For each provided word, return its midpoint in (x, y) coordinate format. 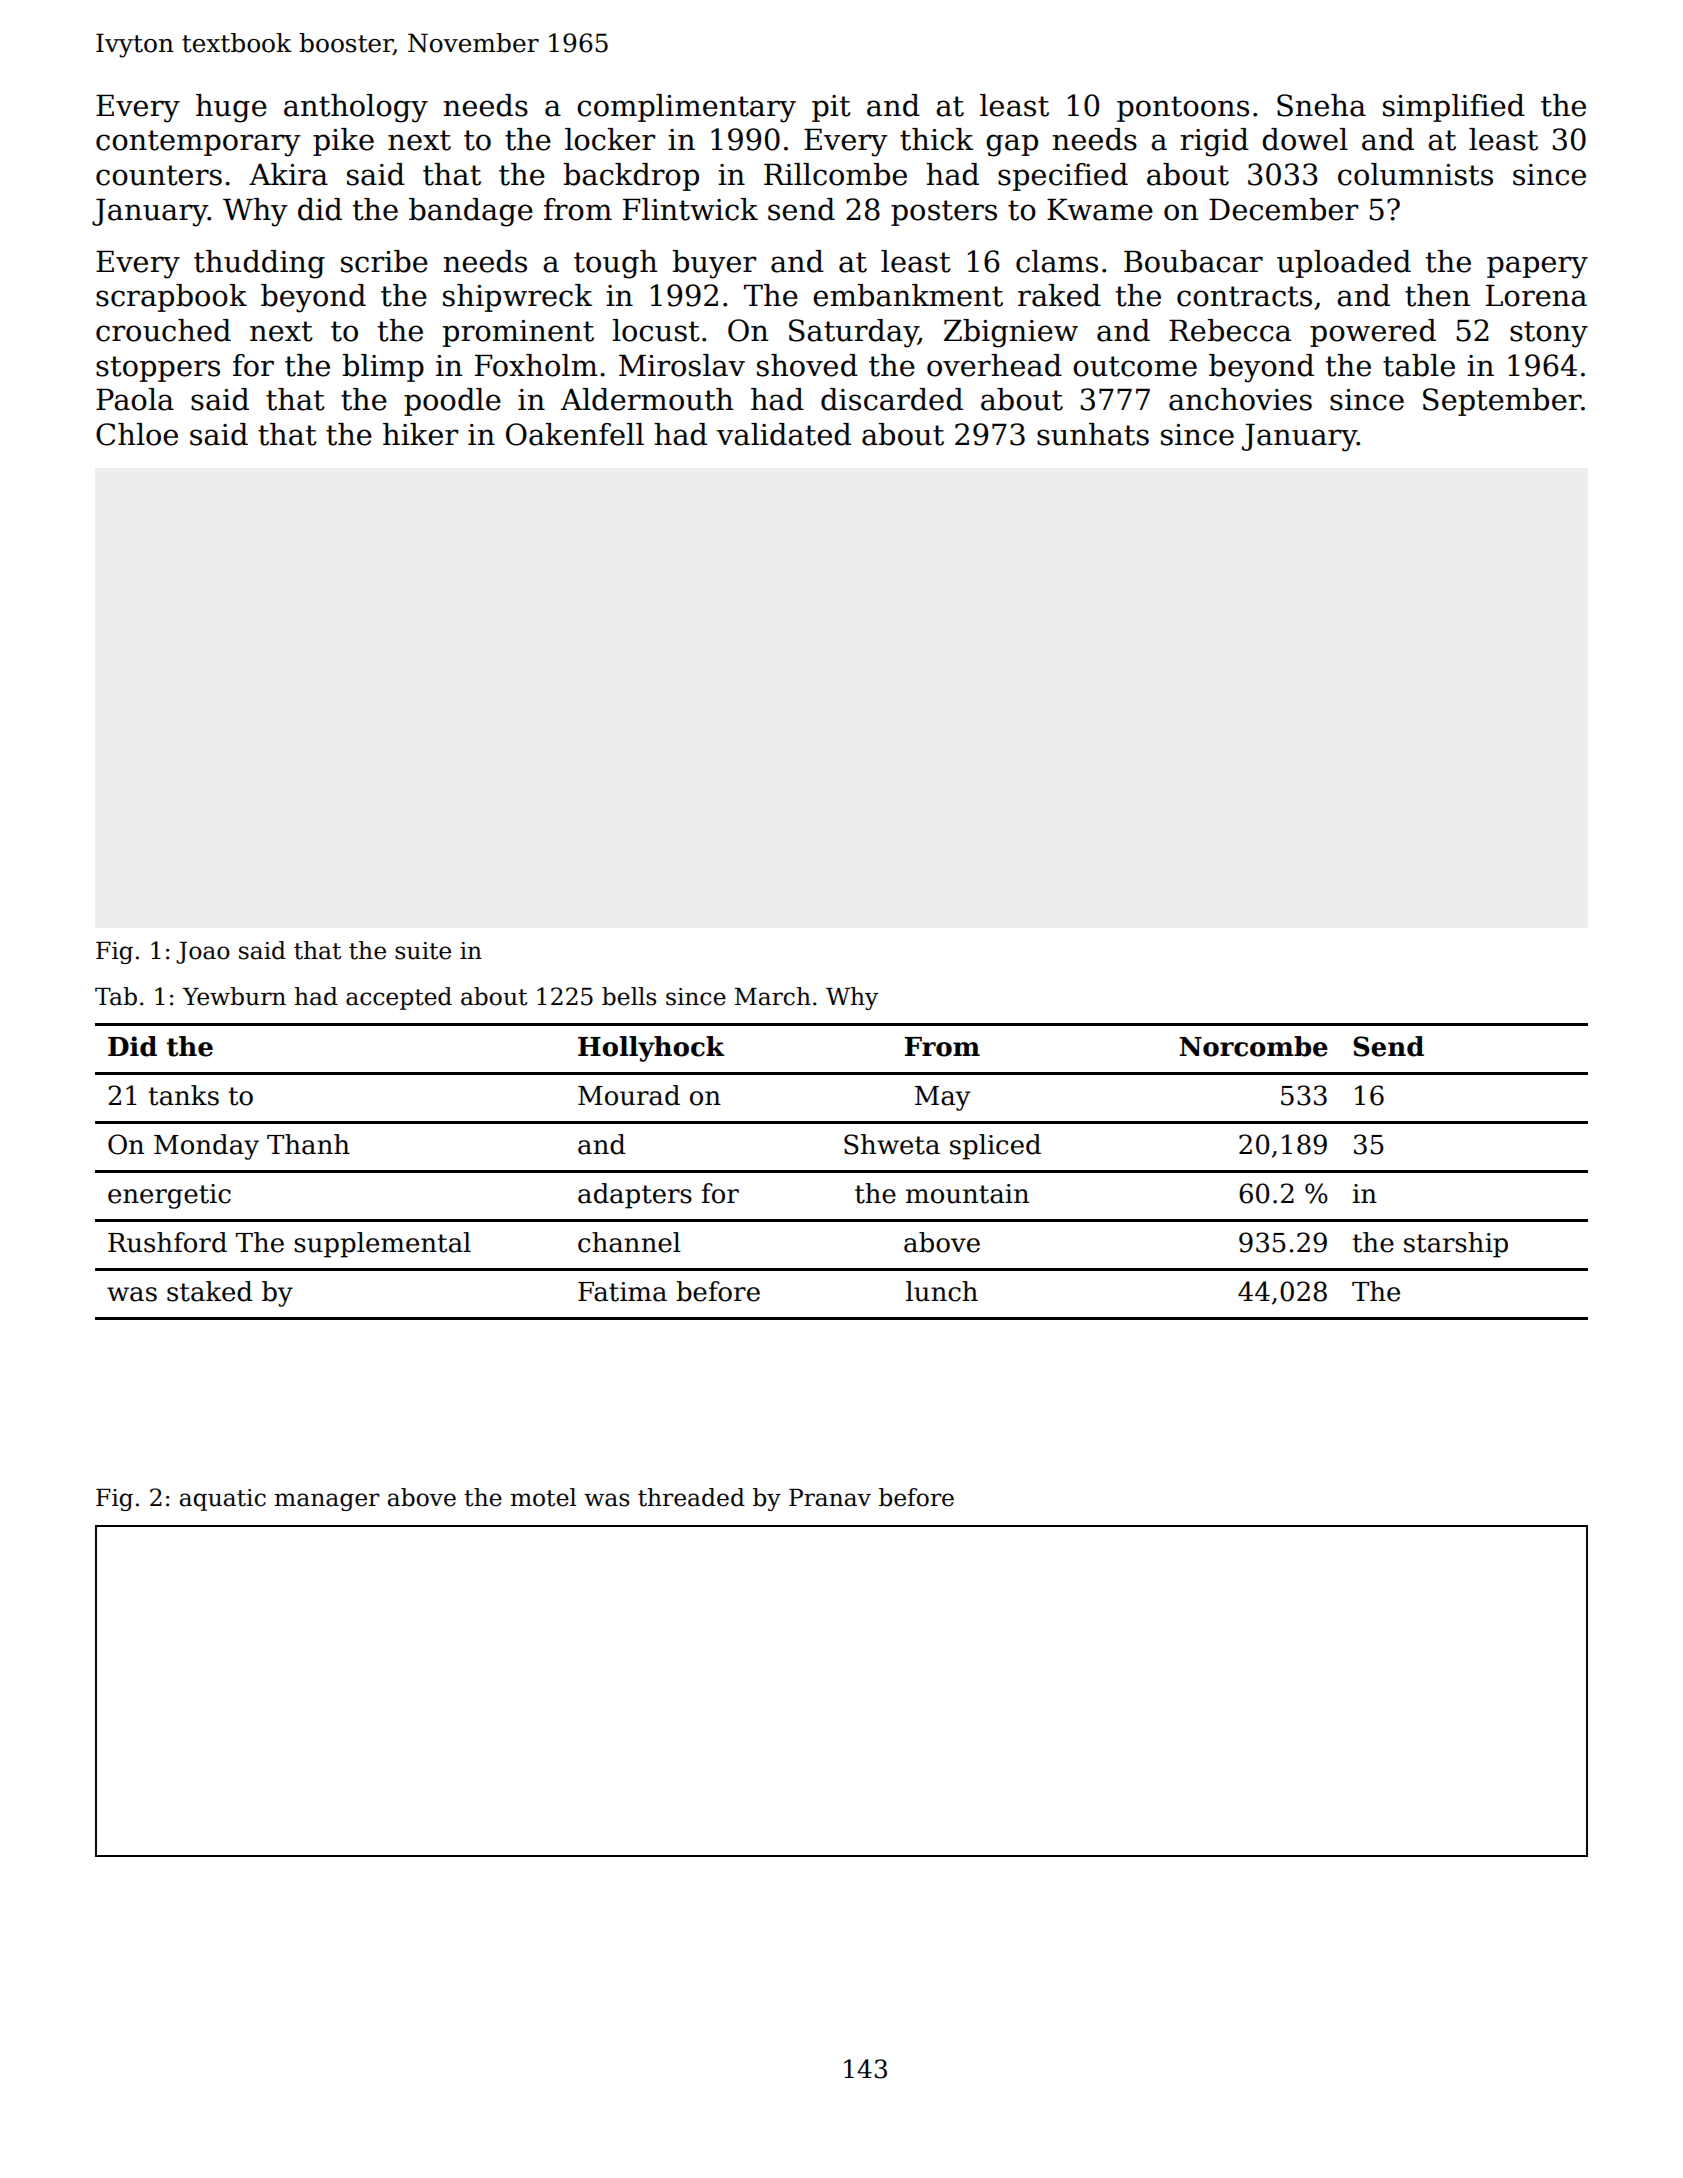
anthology (356, 108)
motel (543, 1497)
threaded (691, 1497)
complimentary (686, 108)
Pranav (830, 1498)
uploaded (1344, 264)
